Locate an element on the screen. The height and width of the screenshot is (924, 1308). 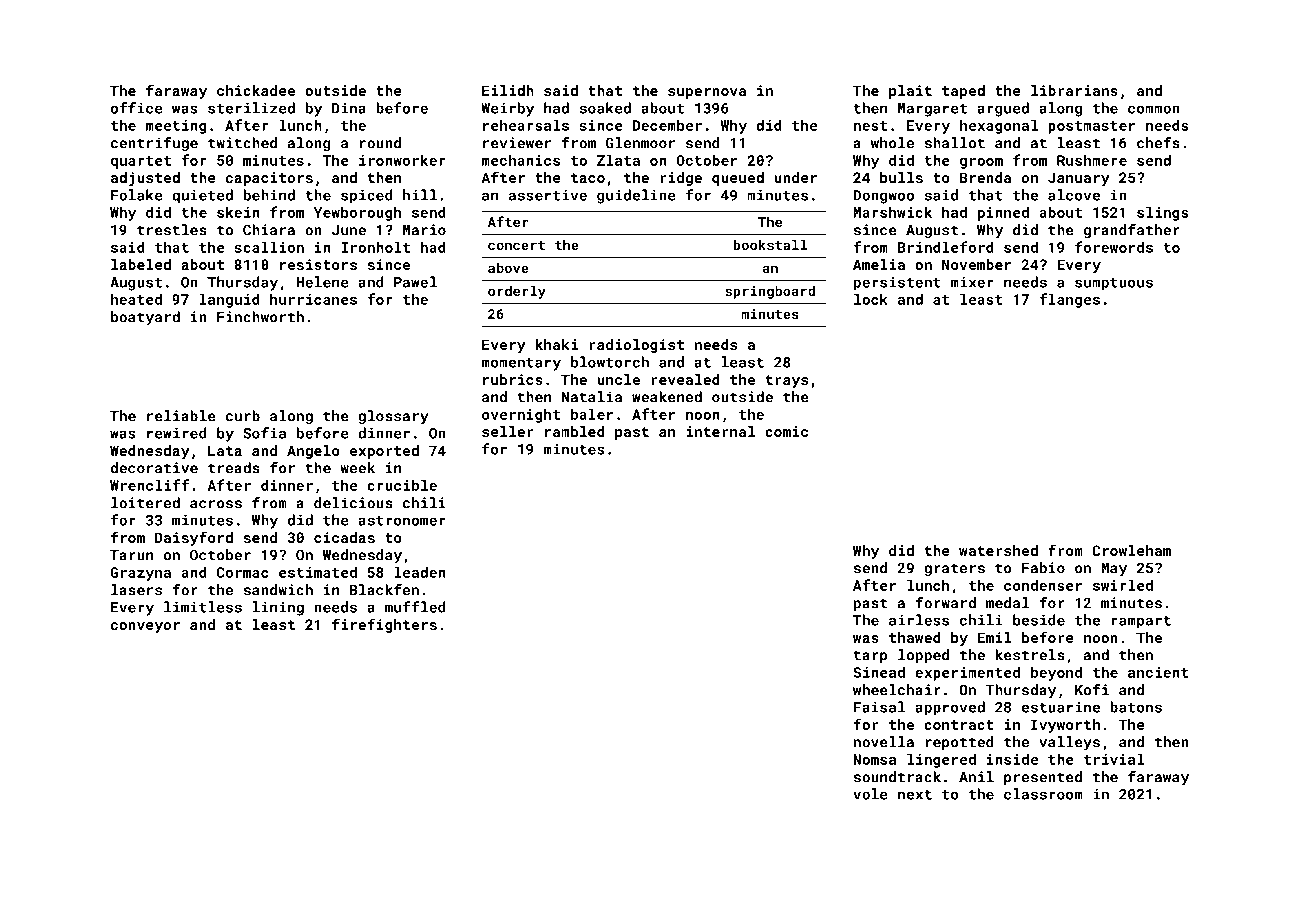
Crowleham is located at coordinates (1131, 550).
